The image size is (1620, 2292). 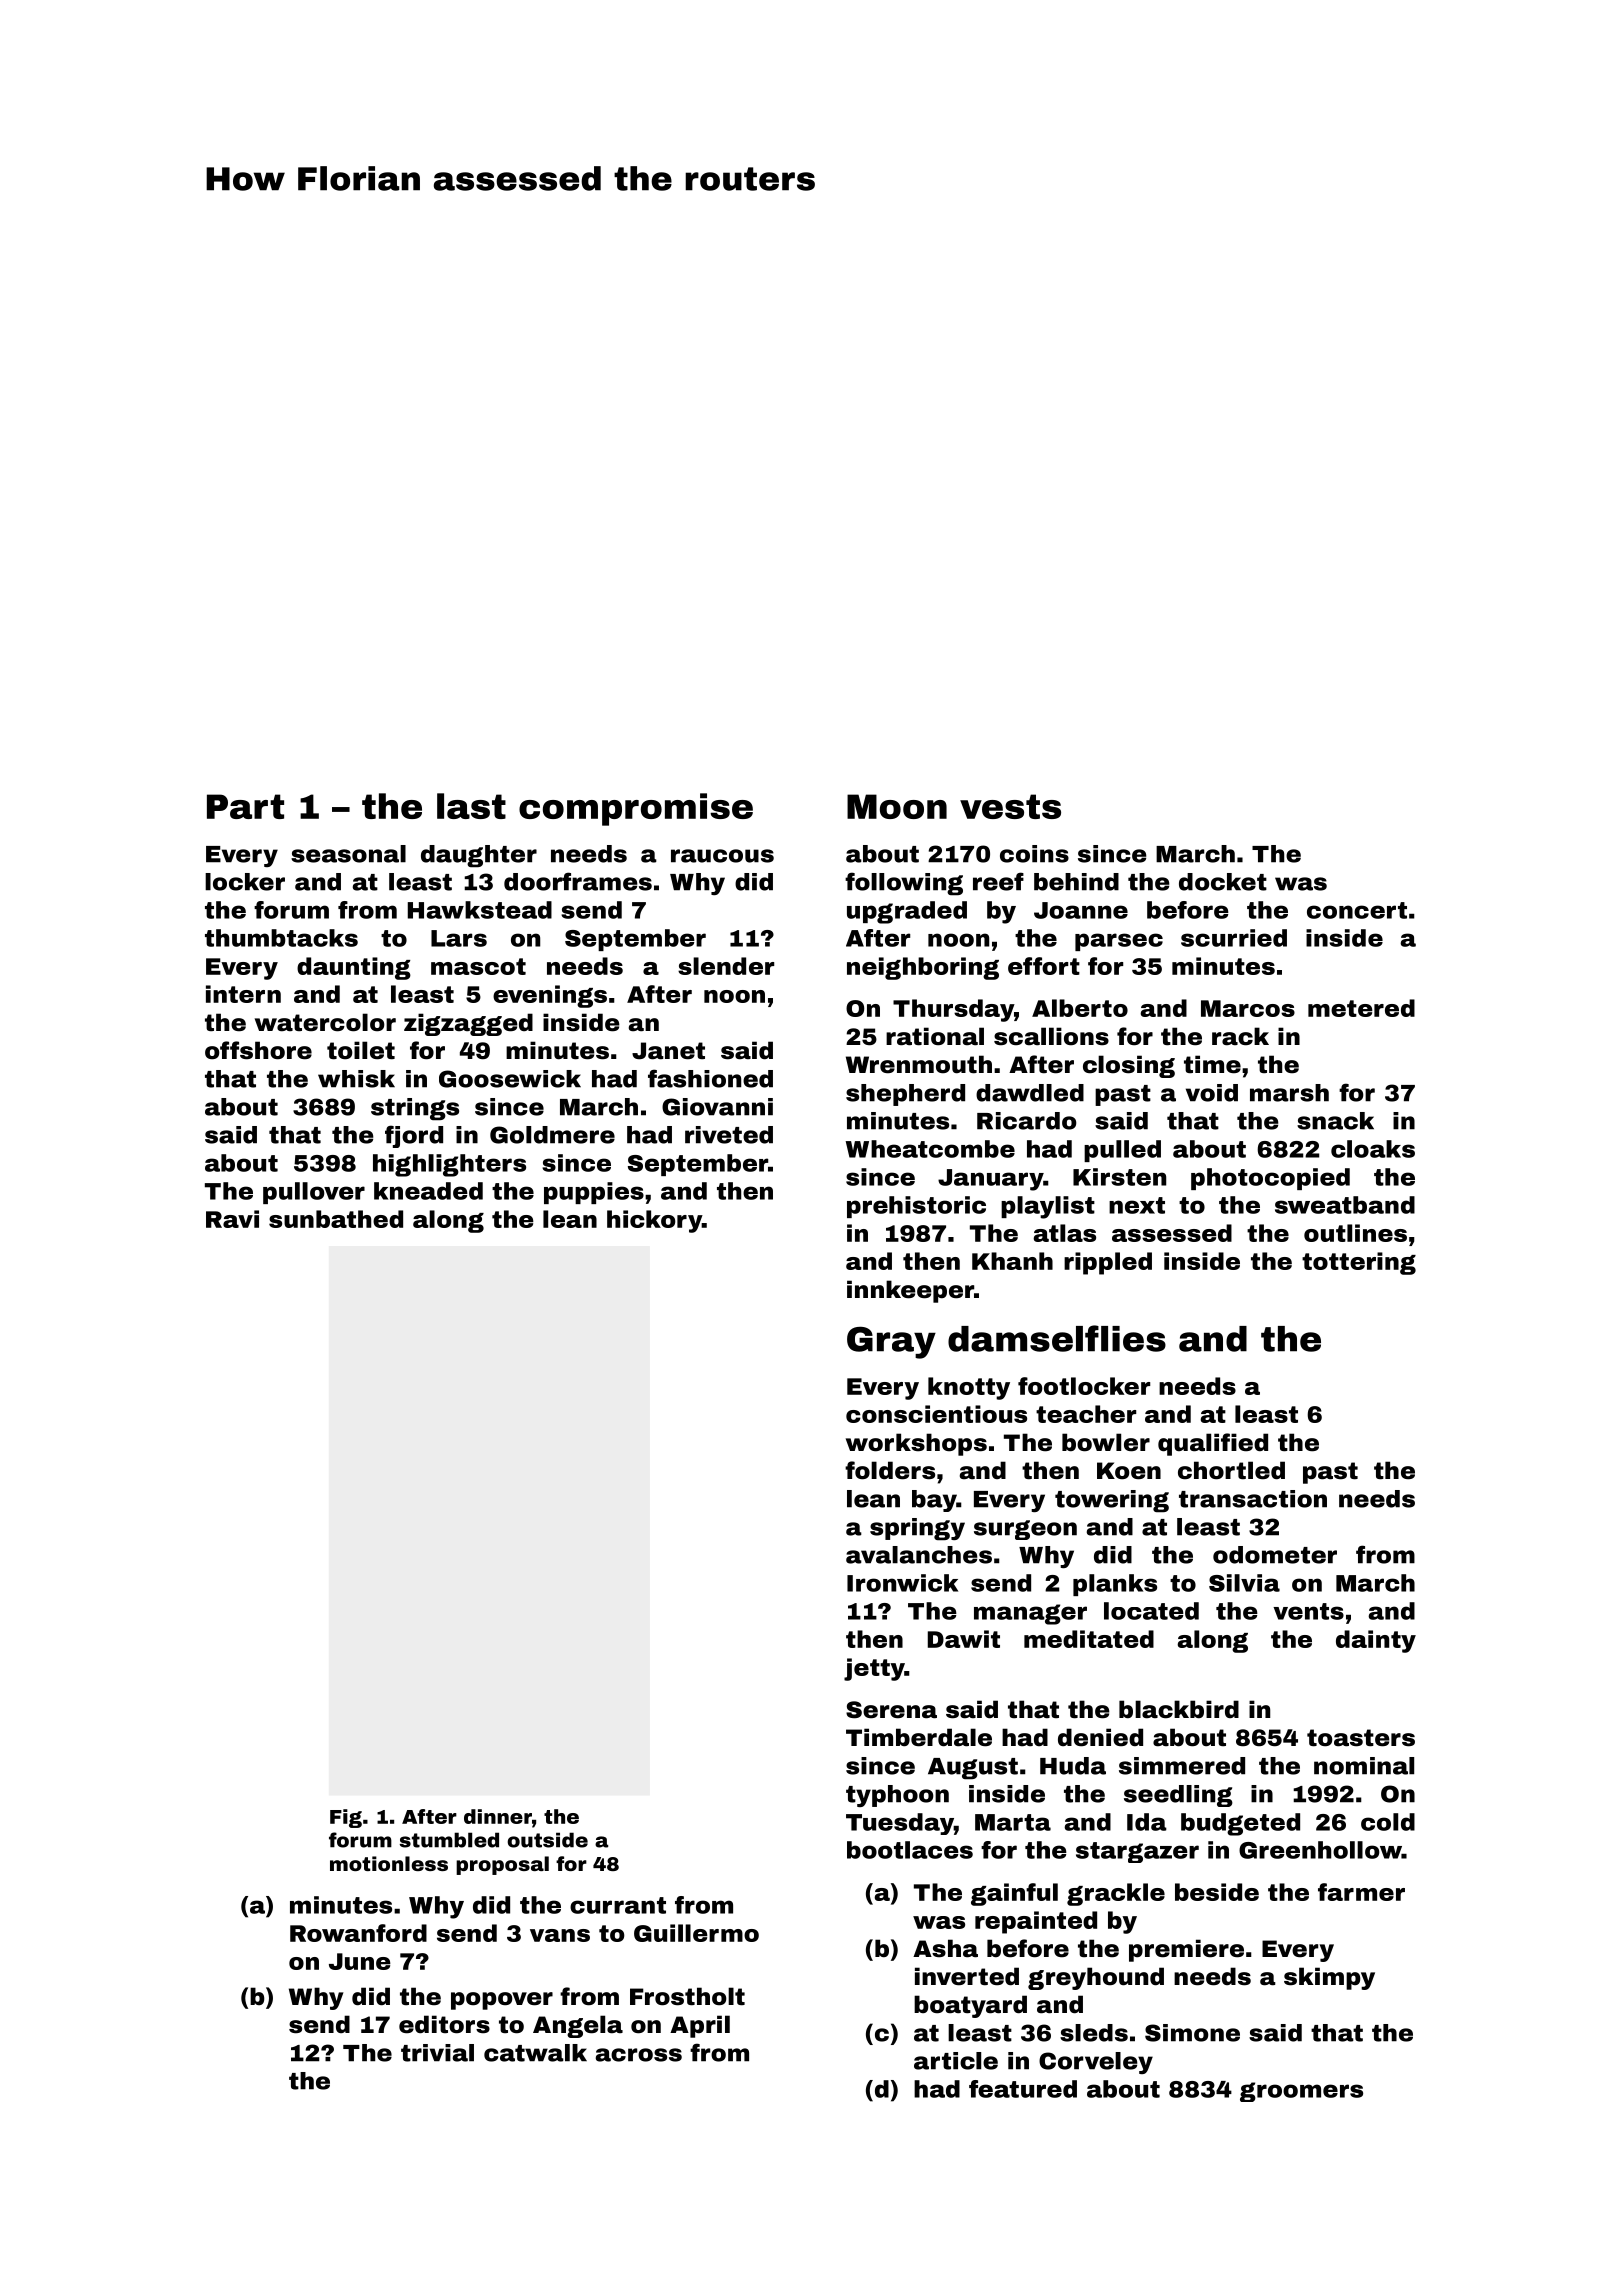 What do you see at coordinates (1361, 1738) in the screenshot?
I see `toasters` at bounding box center [1361, 1738].
